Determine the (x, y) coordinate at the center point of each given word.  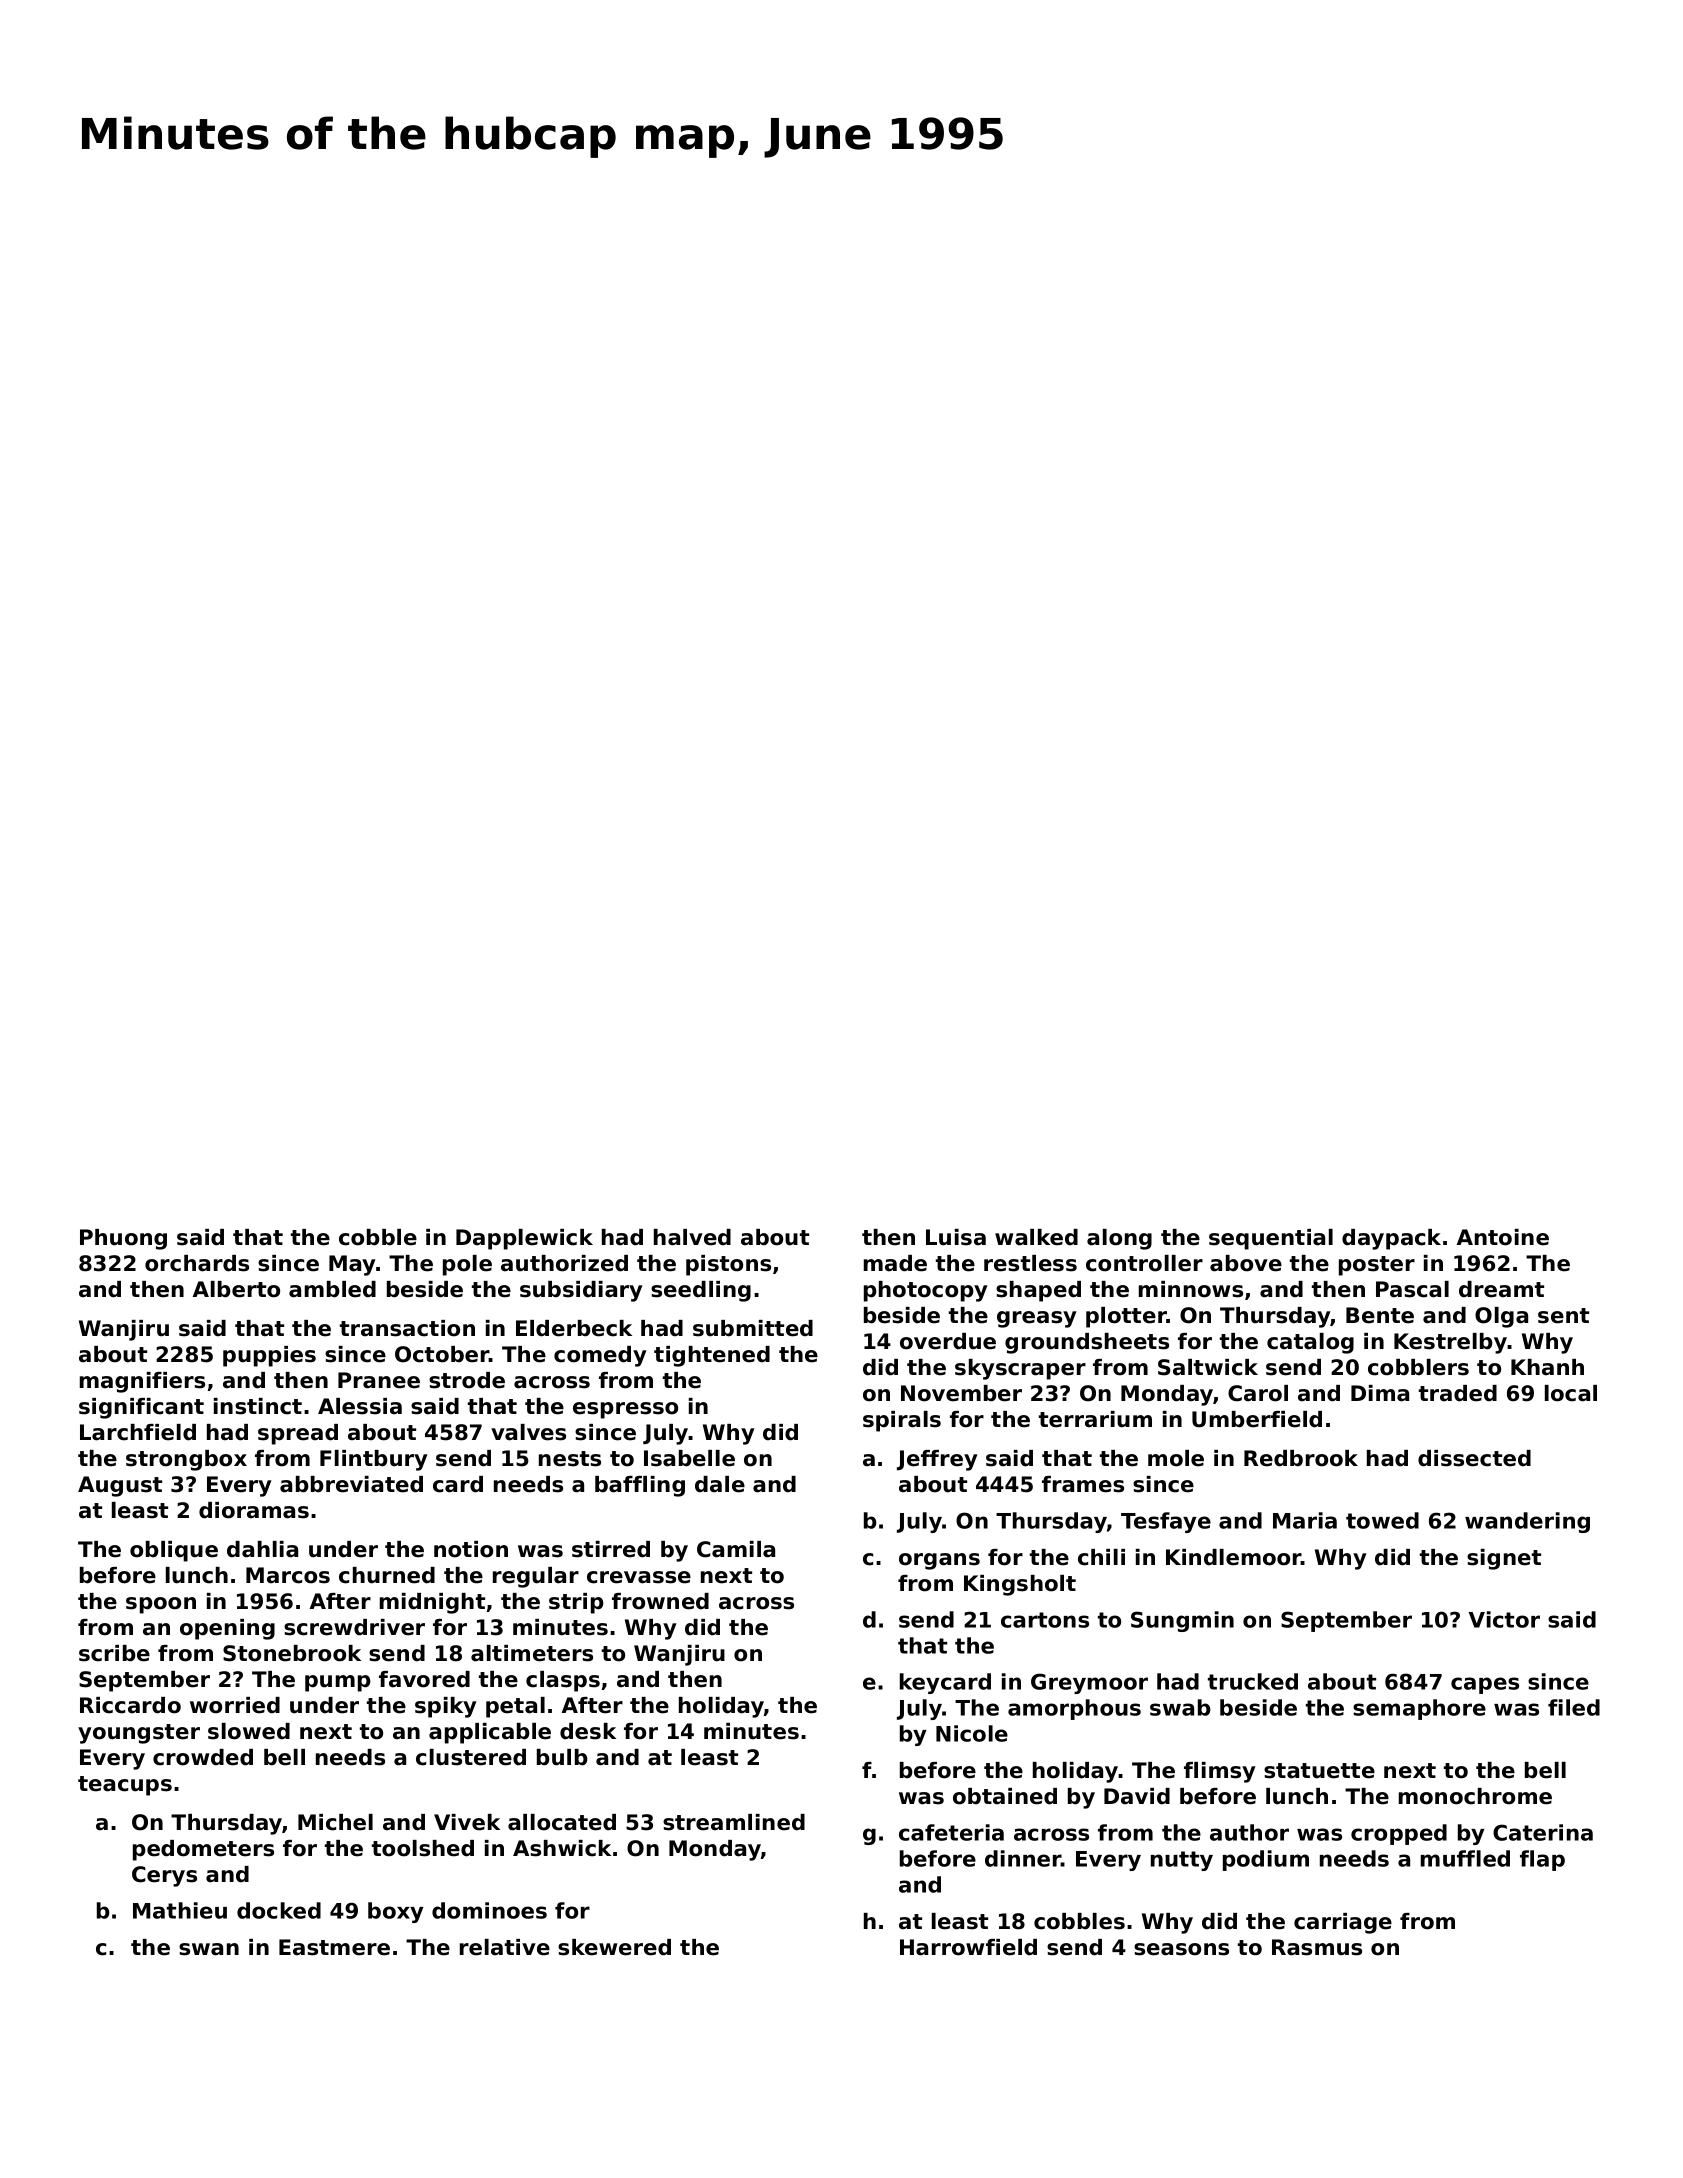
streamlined (734, 1822)
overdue (948, 1341)
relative (505, 1947)
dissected (1474, 1458)
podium (1266, 1860)
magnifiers (142, 1382)
